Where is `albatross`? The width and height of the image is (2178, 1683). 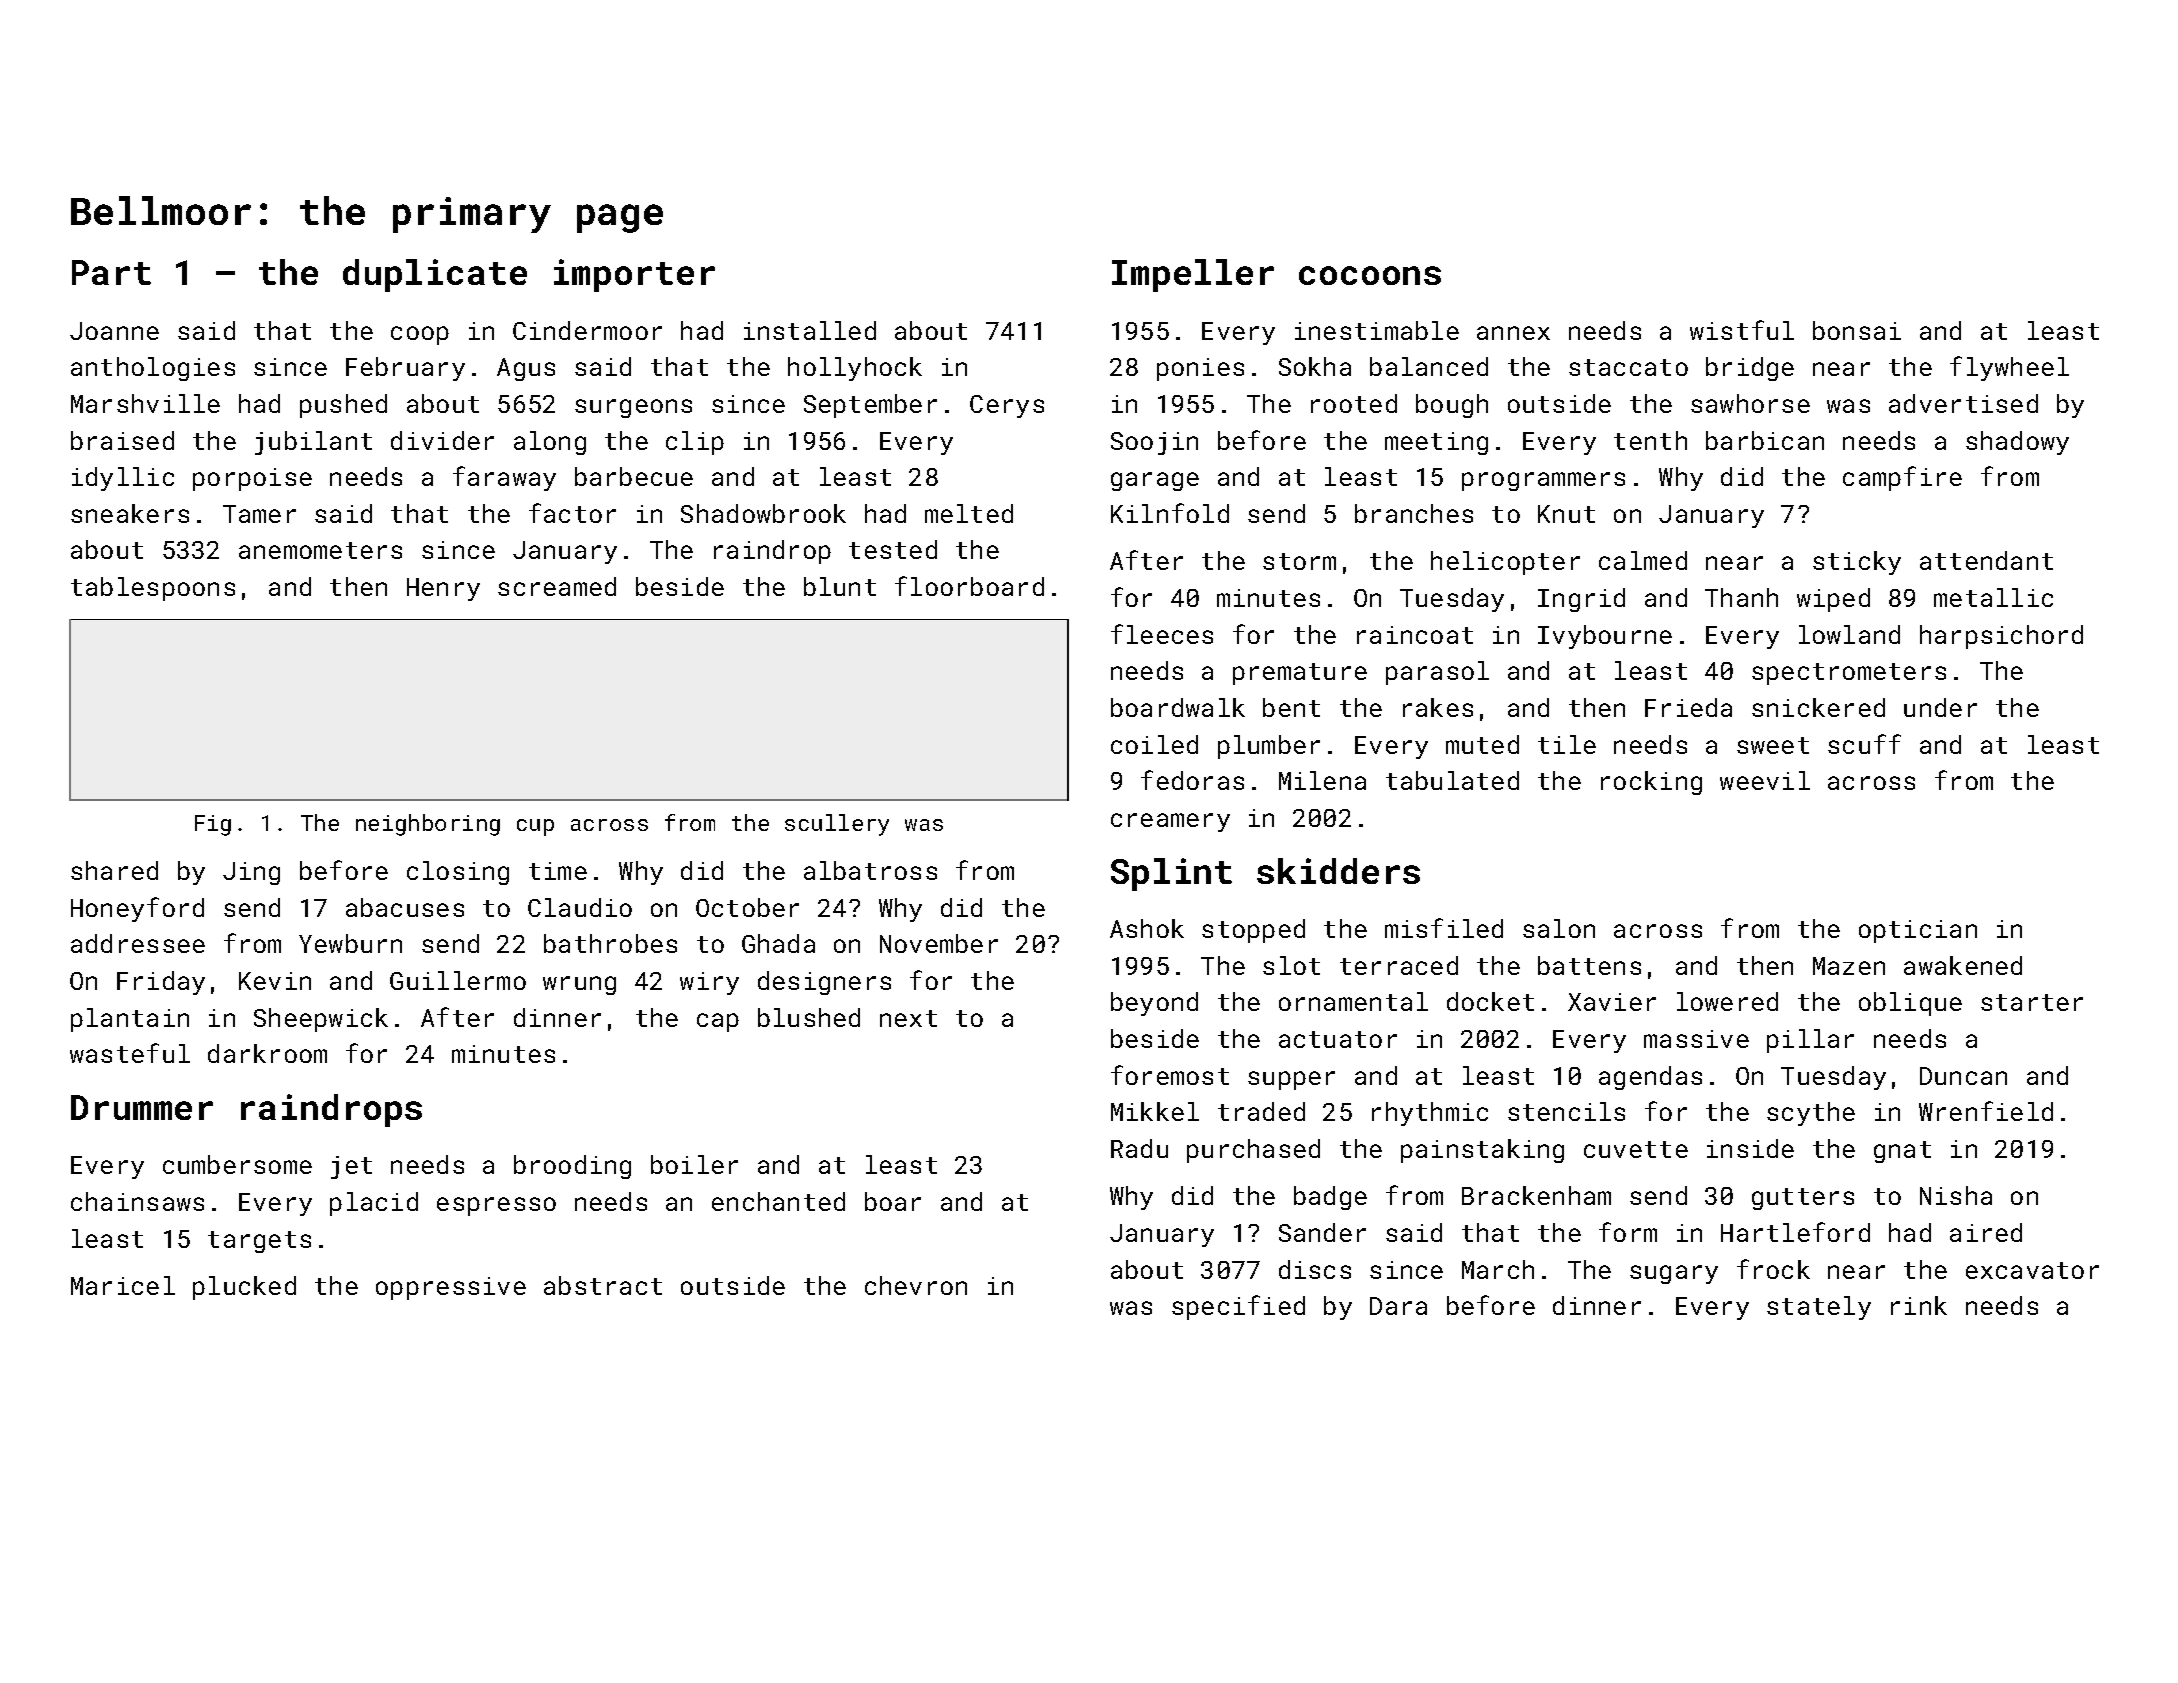
albatross is located at coordinates (870, 870).
